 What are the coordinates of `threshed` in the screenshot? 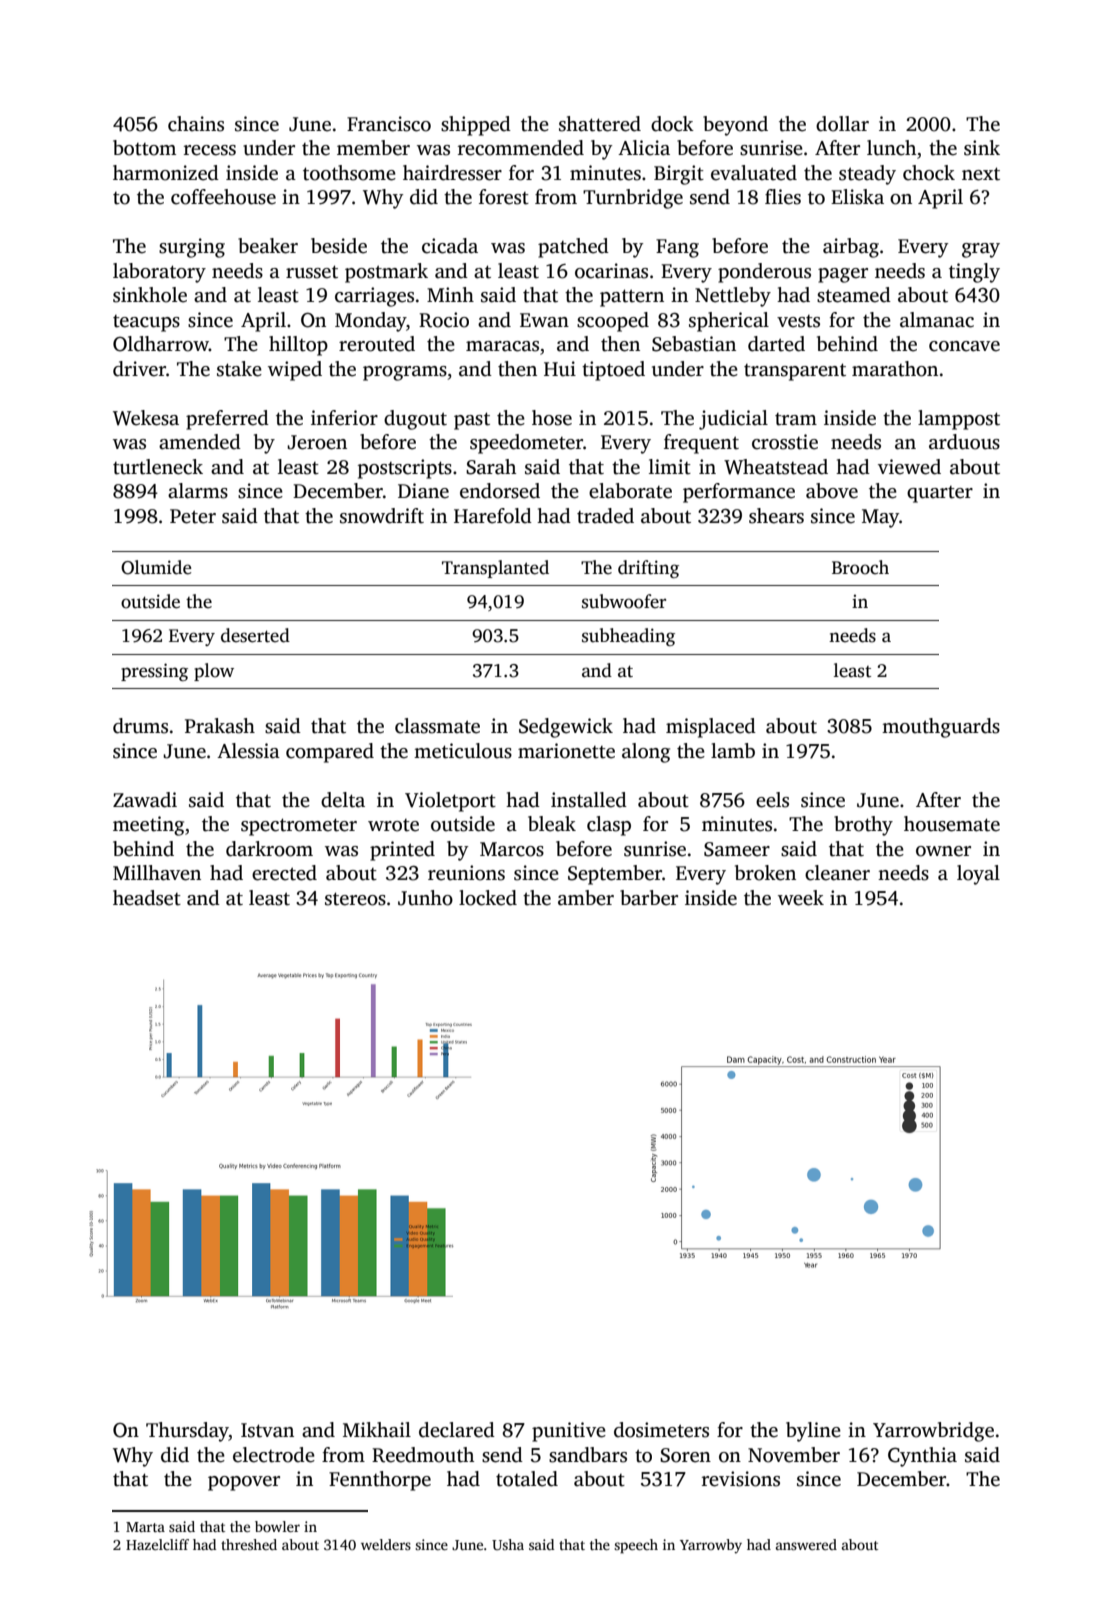 It's located at (249, 1544).
